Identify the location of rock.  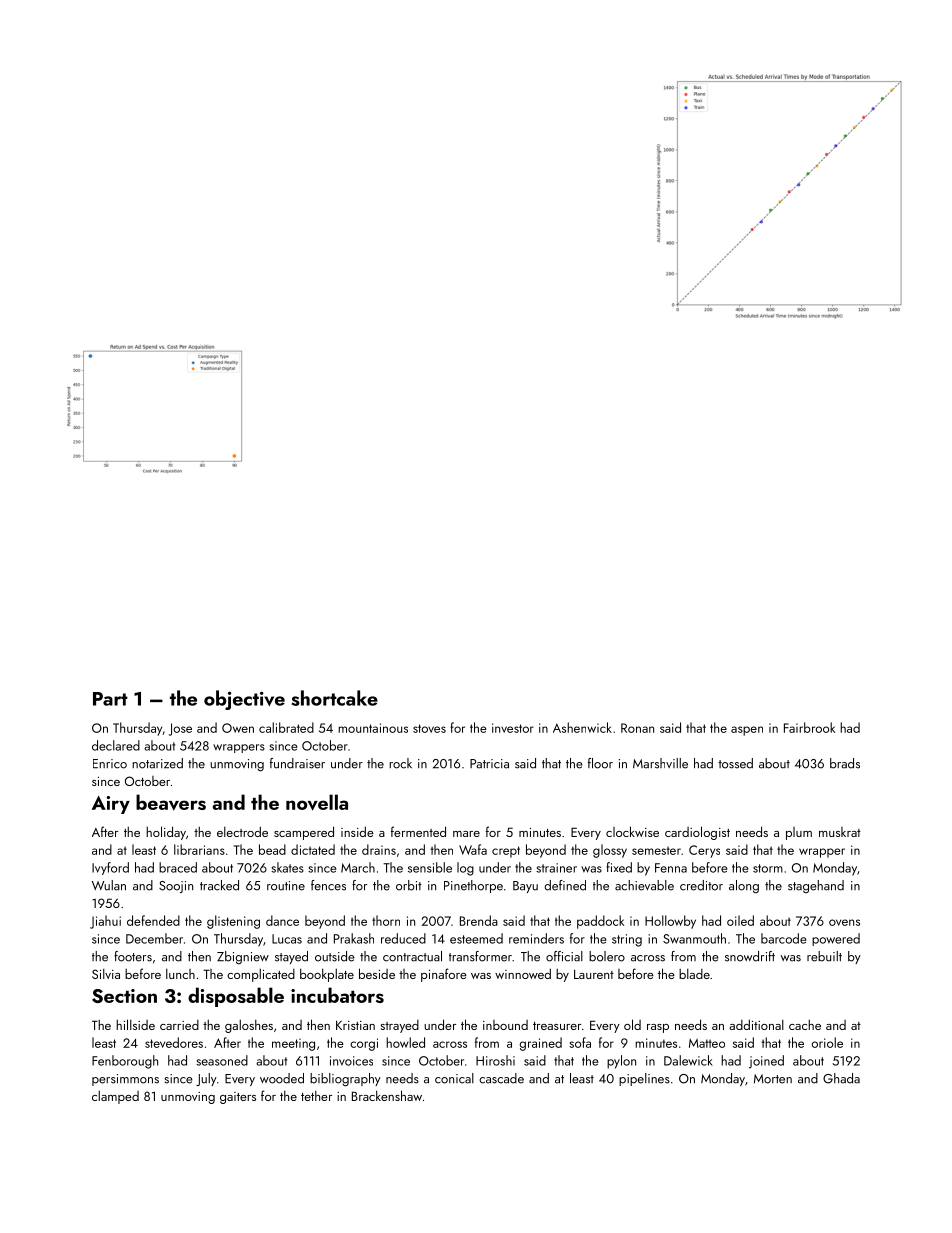
(400, 763).
